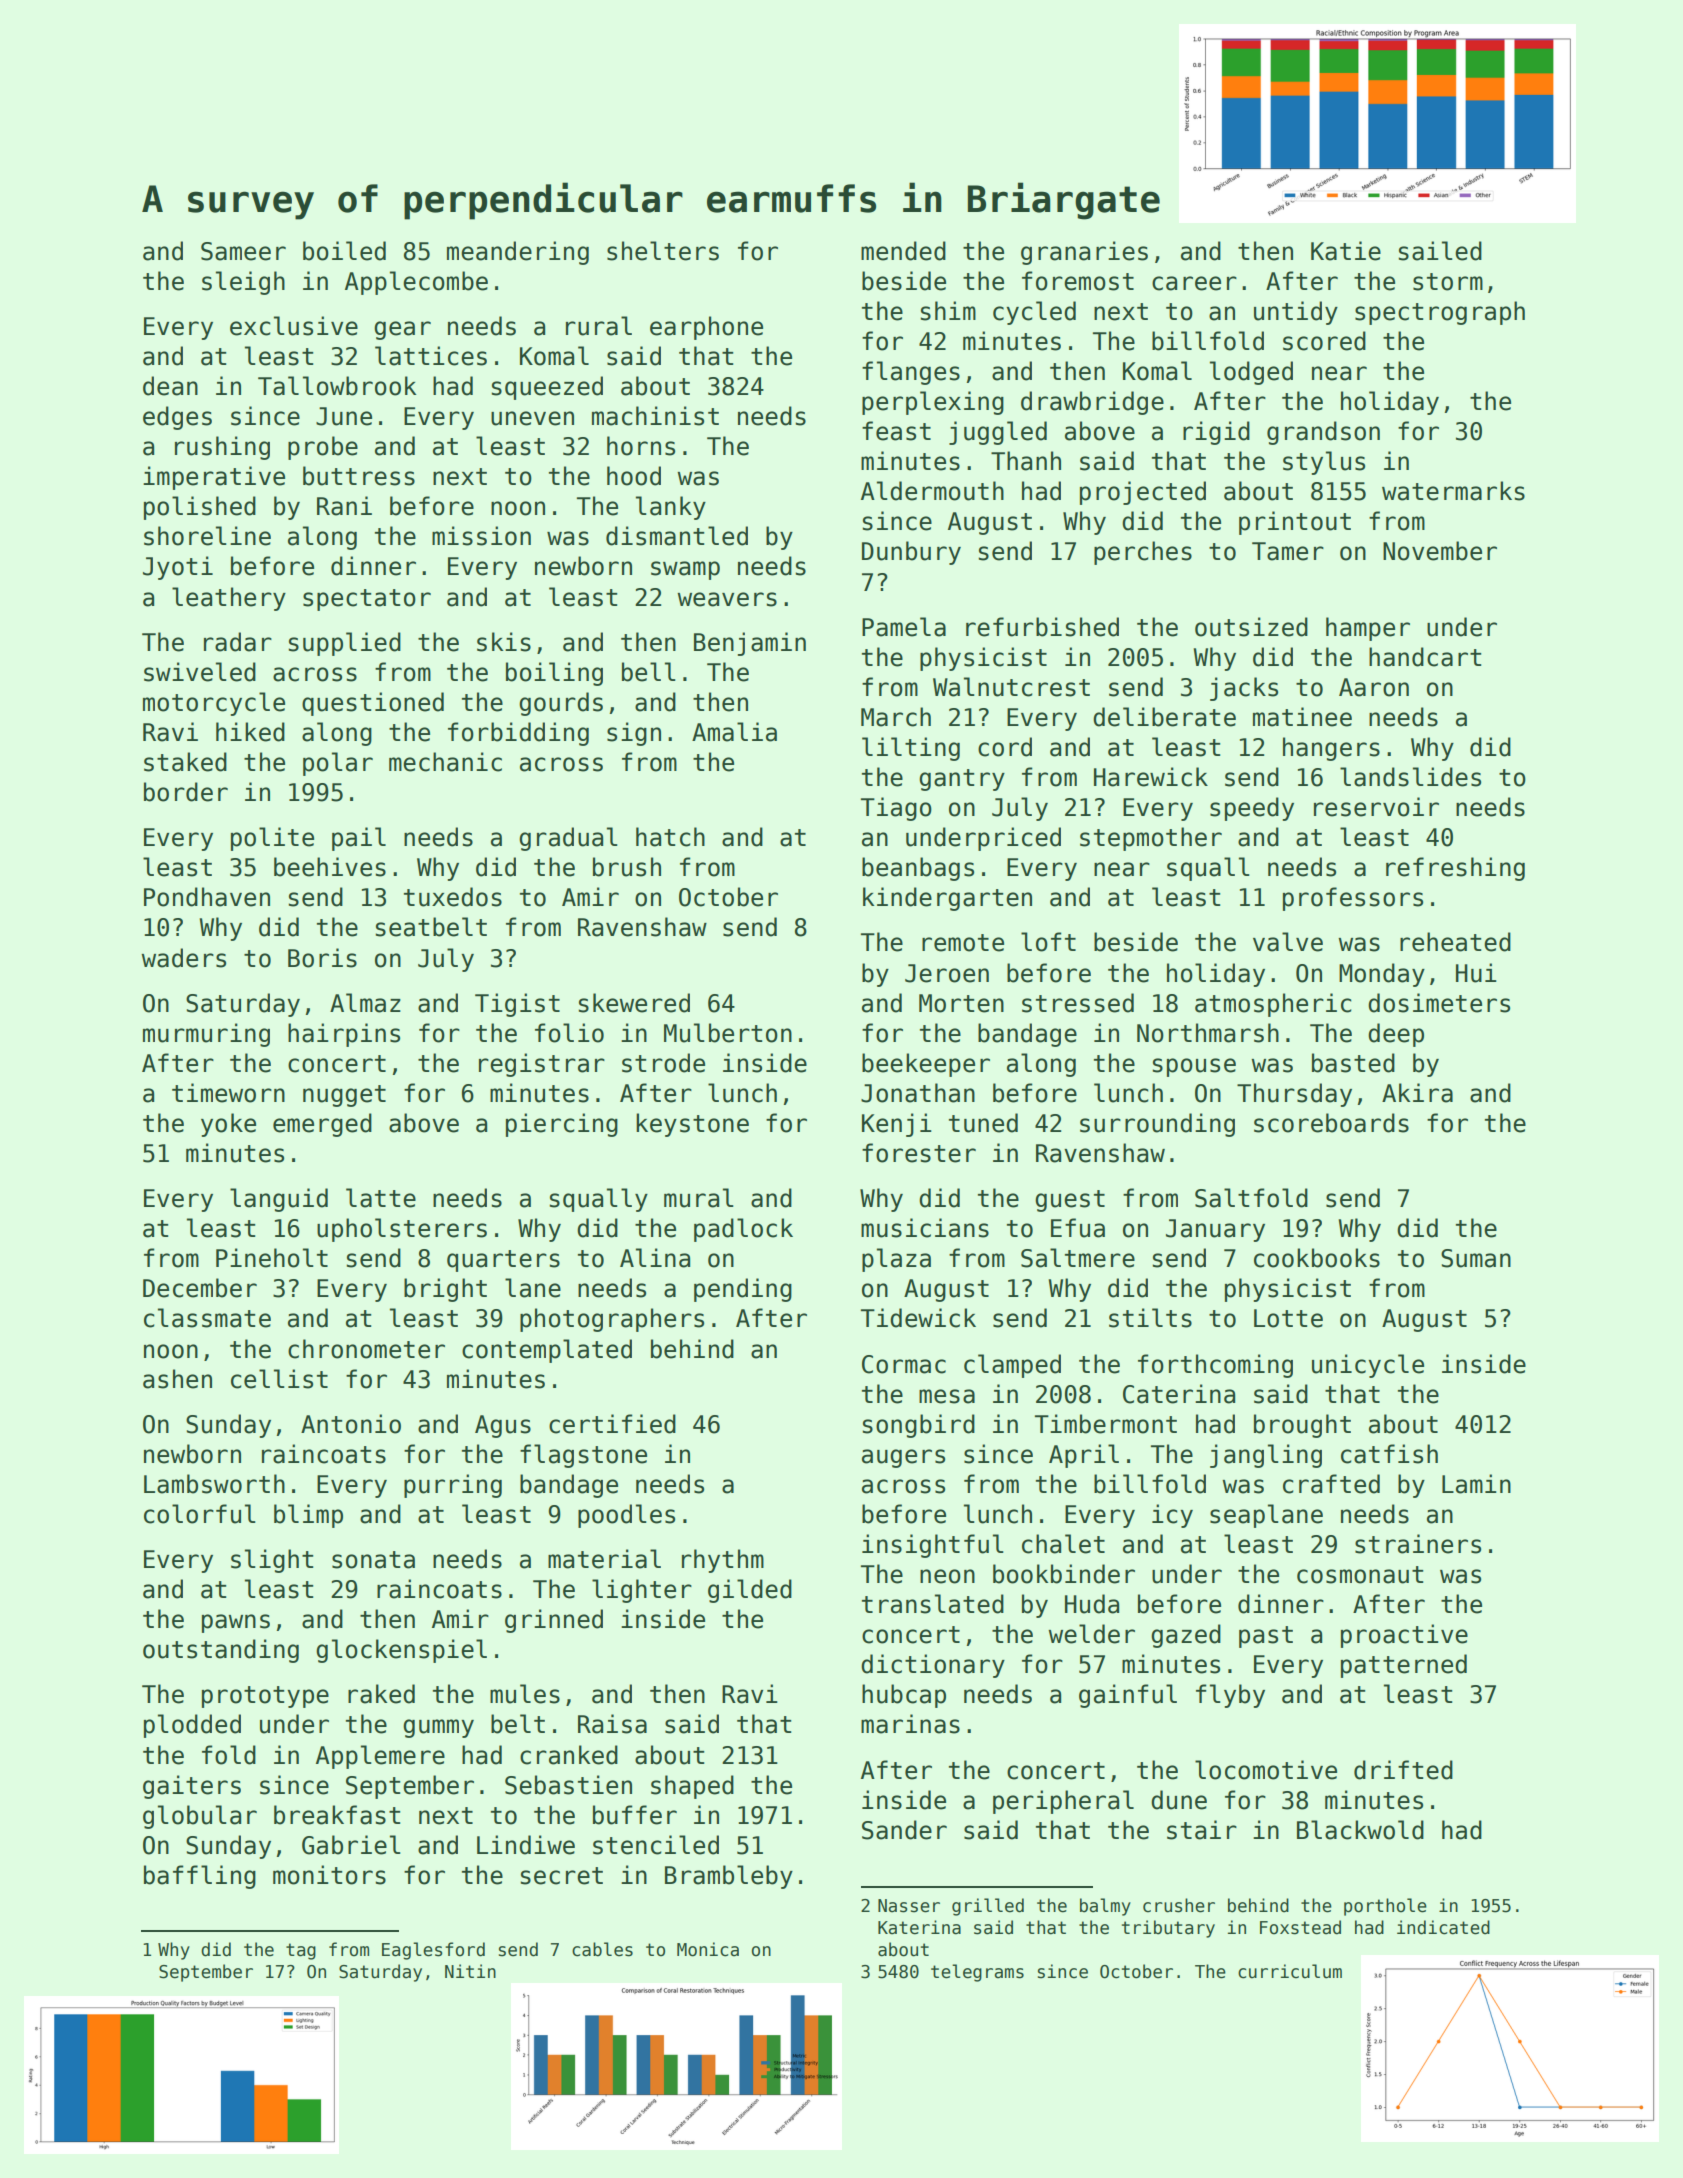  Describe the element at coordinates (1455, 869) in the page. I see `refreshing` at that location.
